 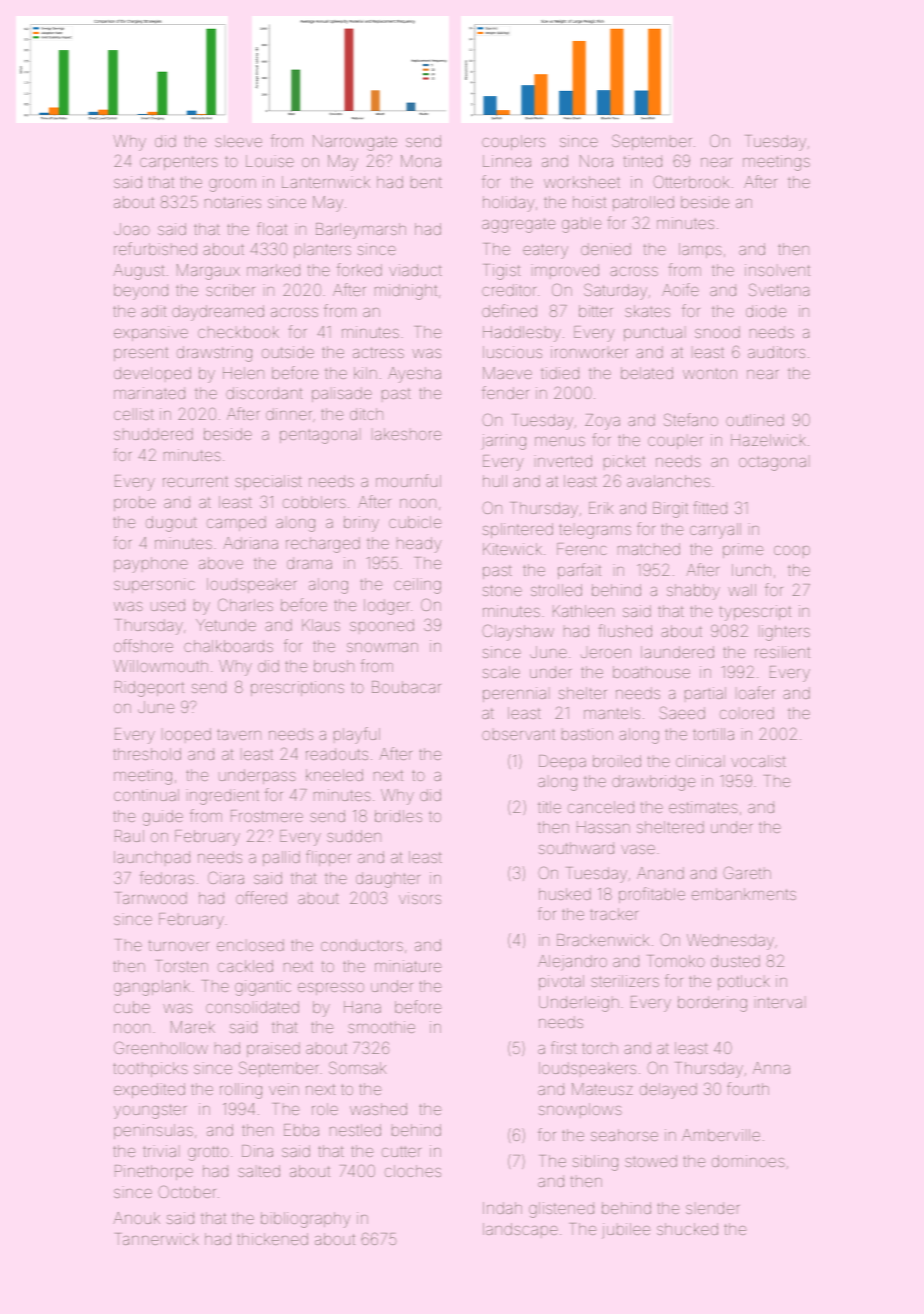 What do you see at coordinates (757, 692) in the page?
I see `loafer` at bounding box center [757, 692].
